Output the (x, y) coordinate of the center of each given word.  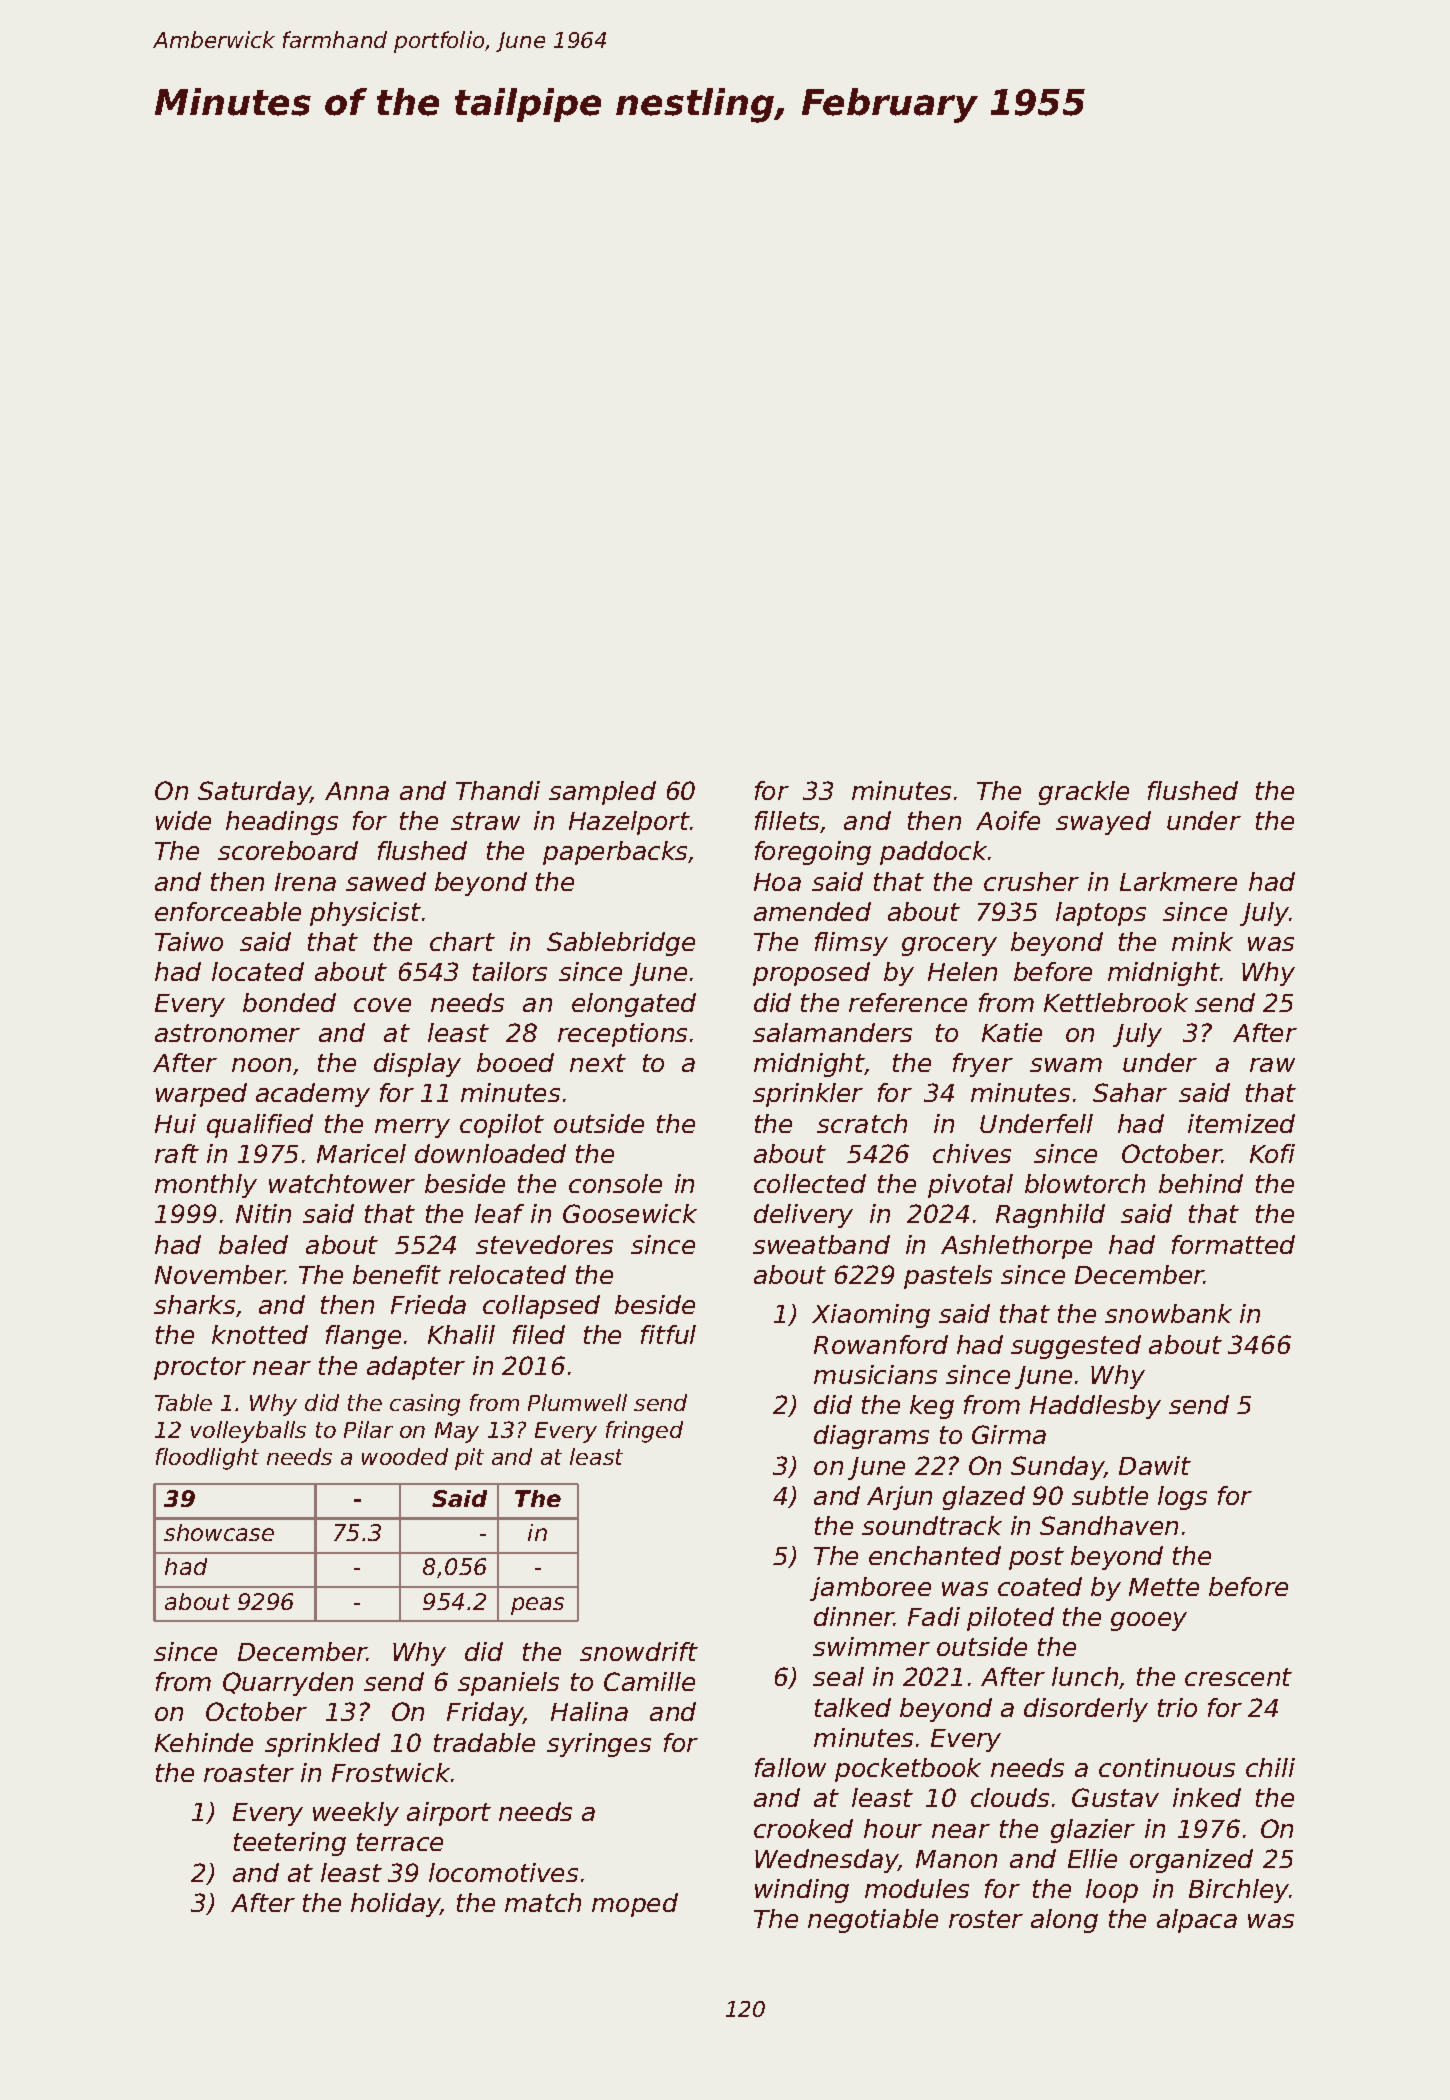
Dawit (1155, 1465)
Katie (1012, 1032)
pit (469, 1459)
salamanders (832, 1032)
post (1036, 1558)
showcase (219, 1532)
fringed (644, 1432)
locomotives (503, 1872)
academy (313, 1095)
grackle (1084, 793)
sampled (602, 793)
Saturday (254, 793)
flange (363, 1337)
